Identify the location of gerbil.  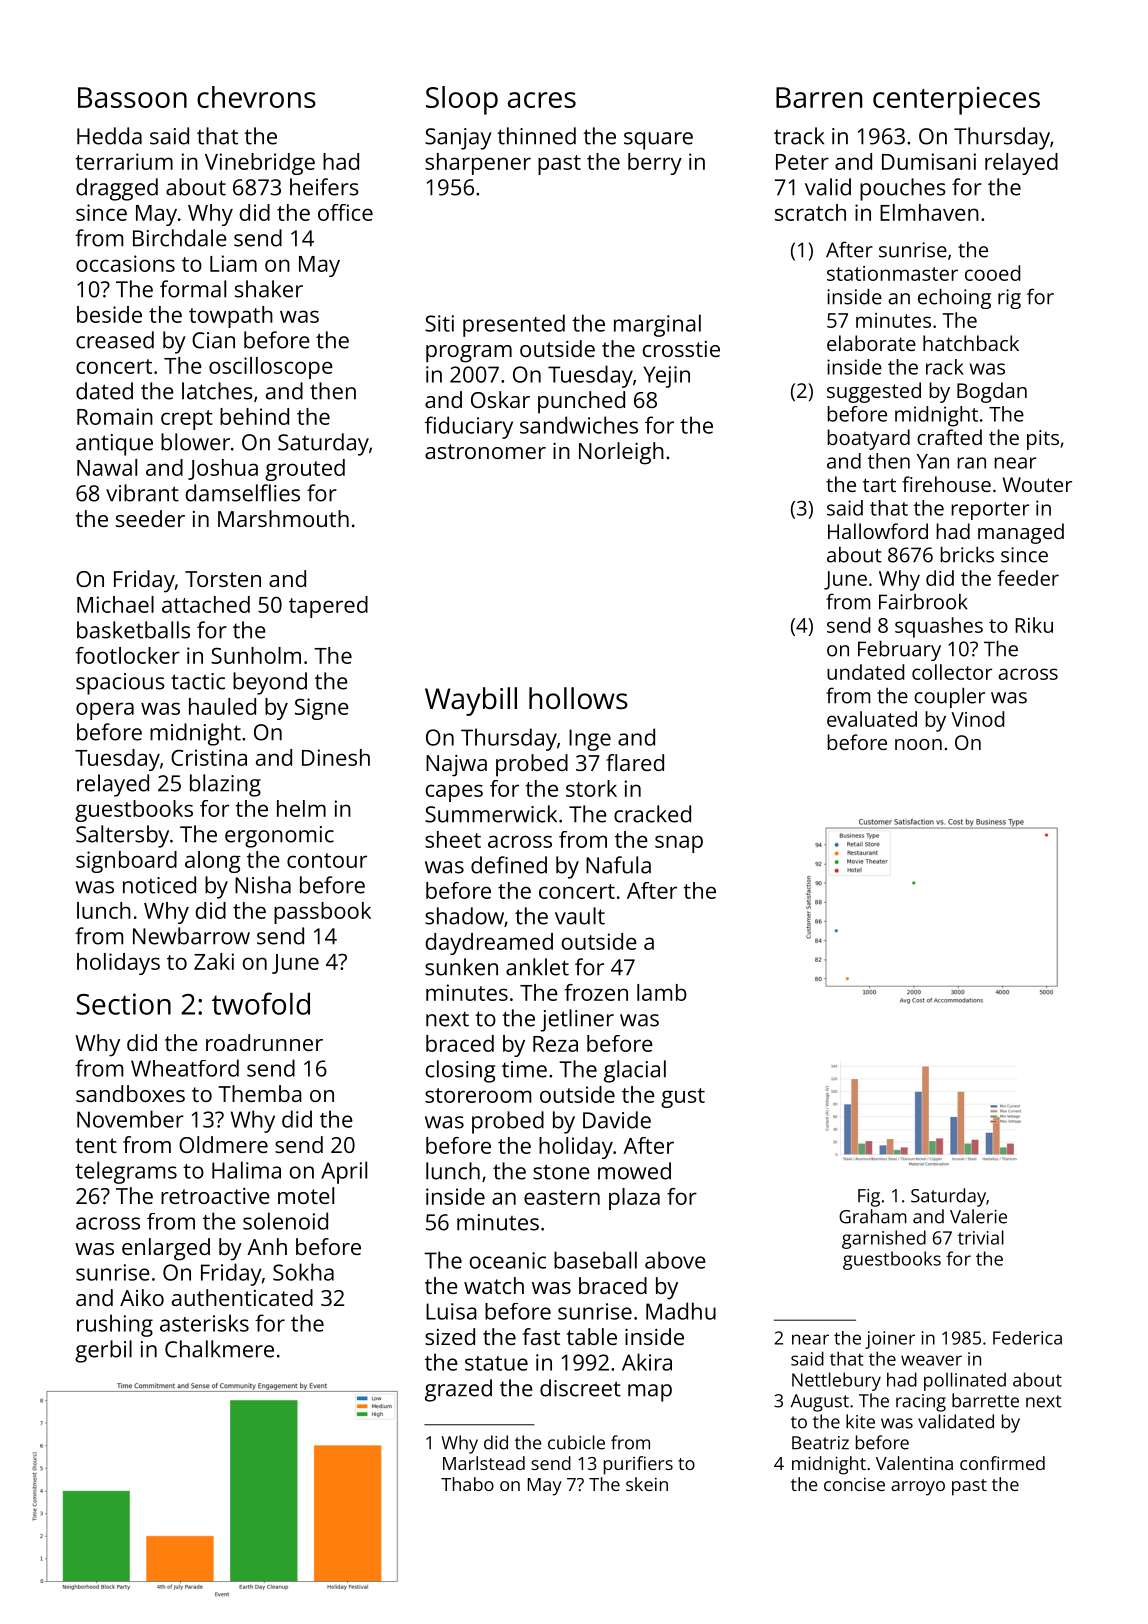
(103, 1351).
